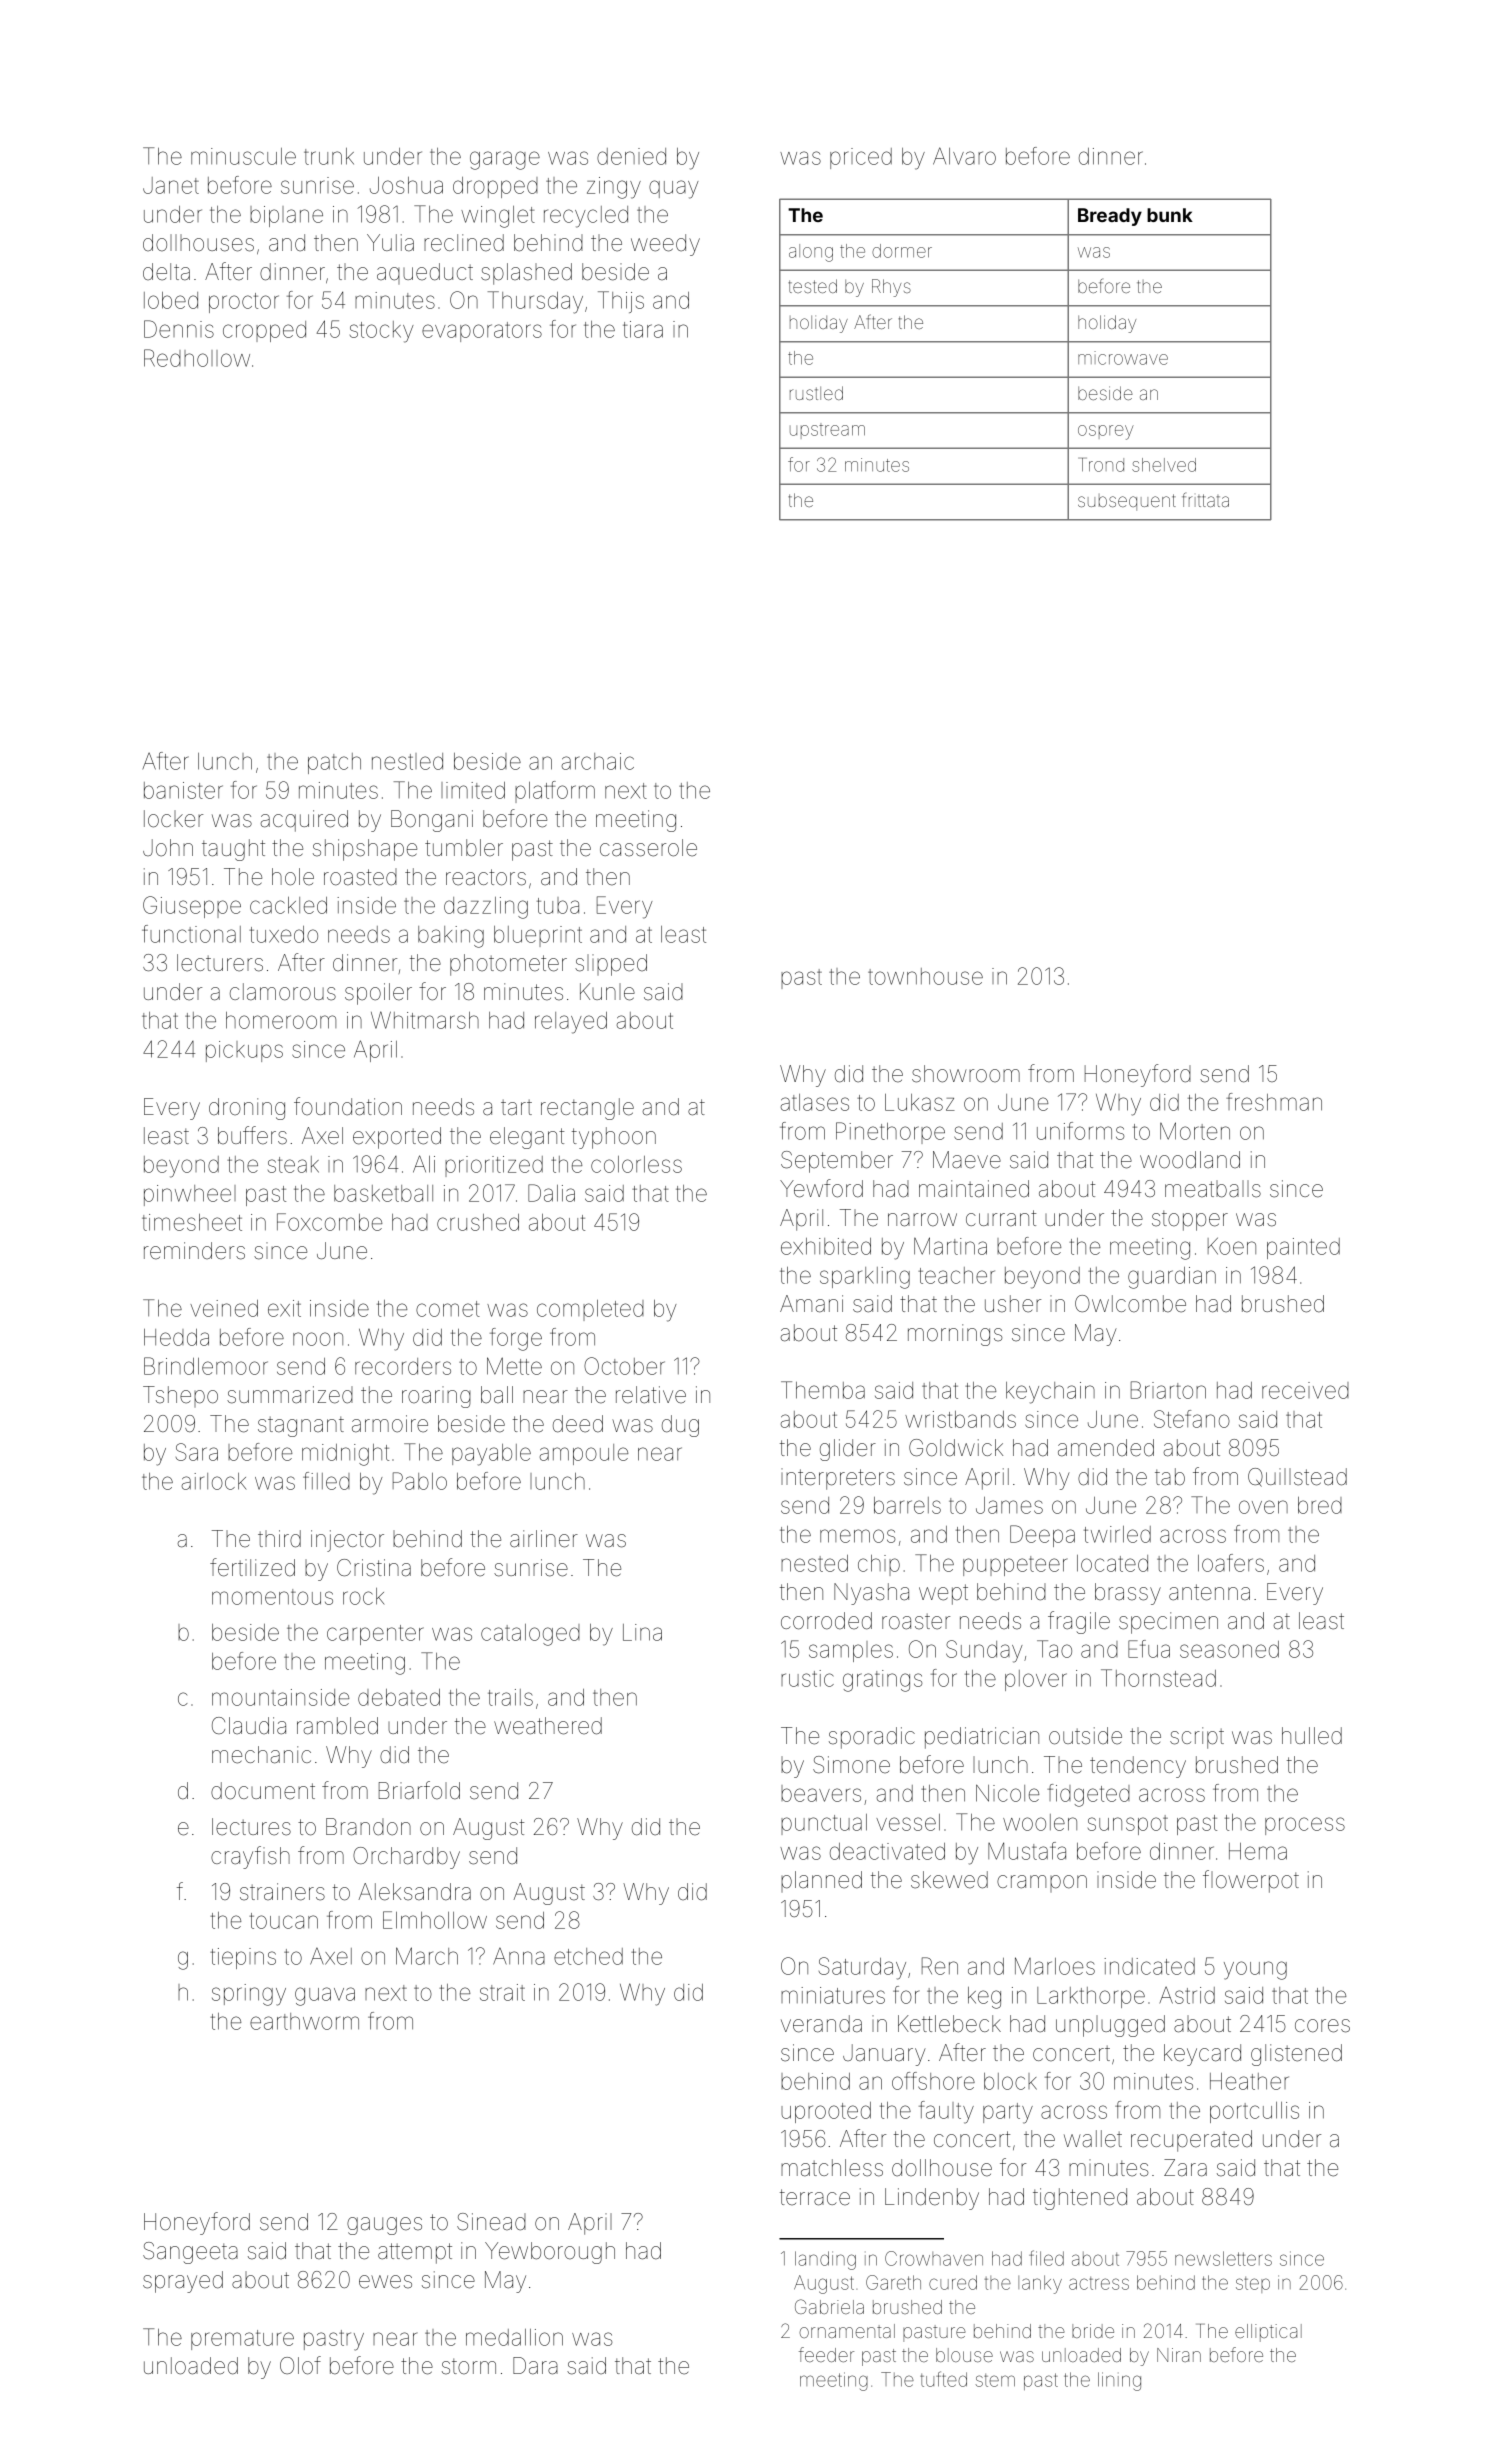 This screenshot has width=1496, height=2464. What do you see at coordinates (643, 329) in the screenshot?
I see `tiara` at bounding box center [643, 329].
